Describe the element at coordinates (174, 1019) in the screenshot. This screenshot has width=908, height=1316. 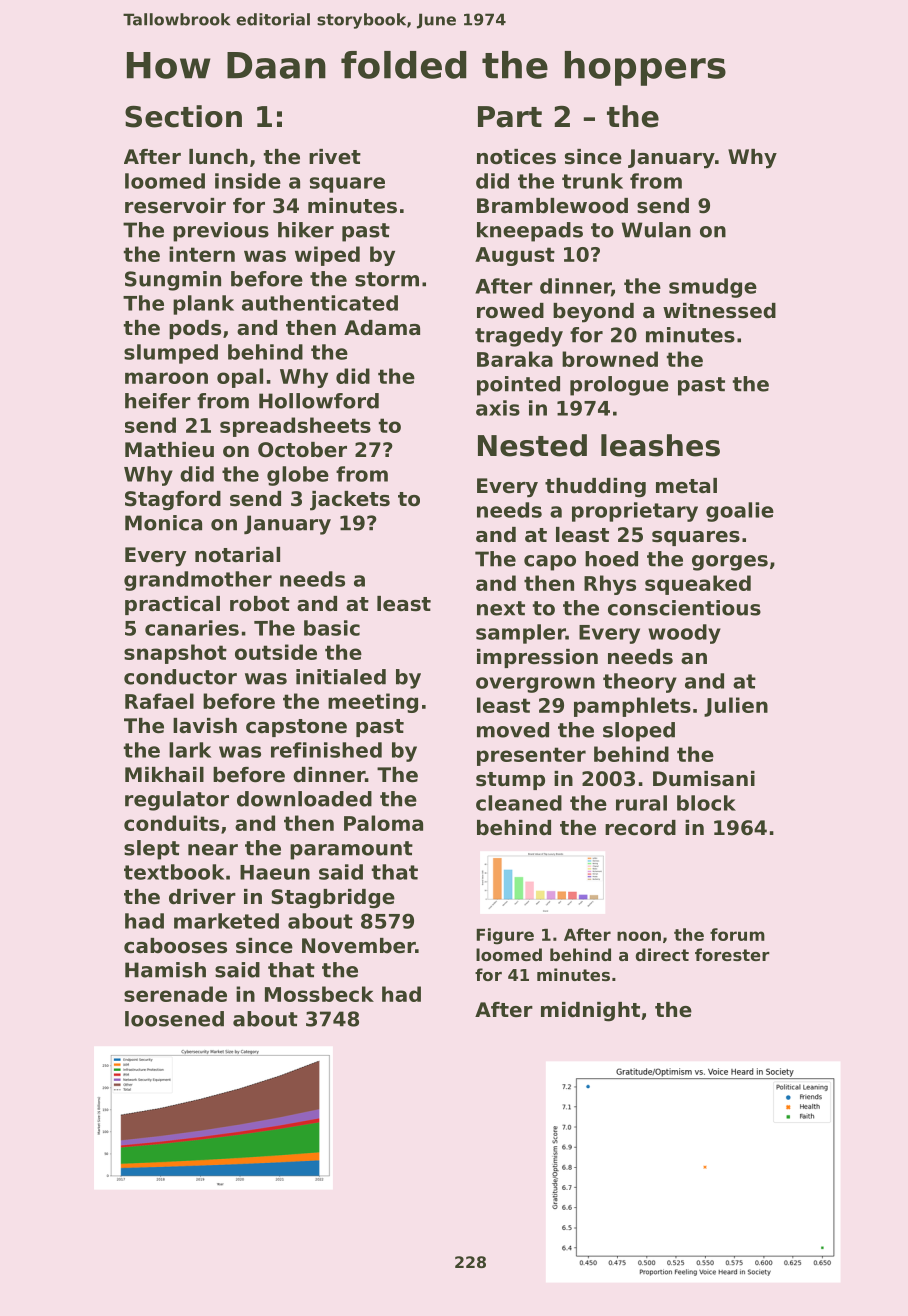
I see `loosened` at that location.
